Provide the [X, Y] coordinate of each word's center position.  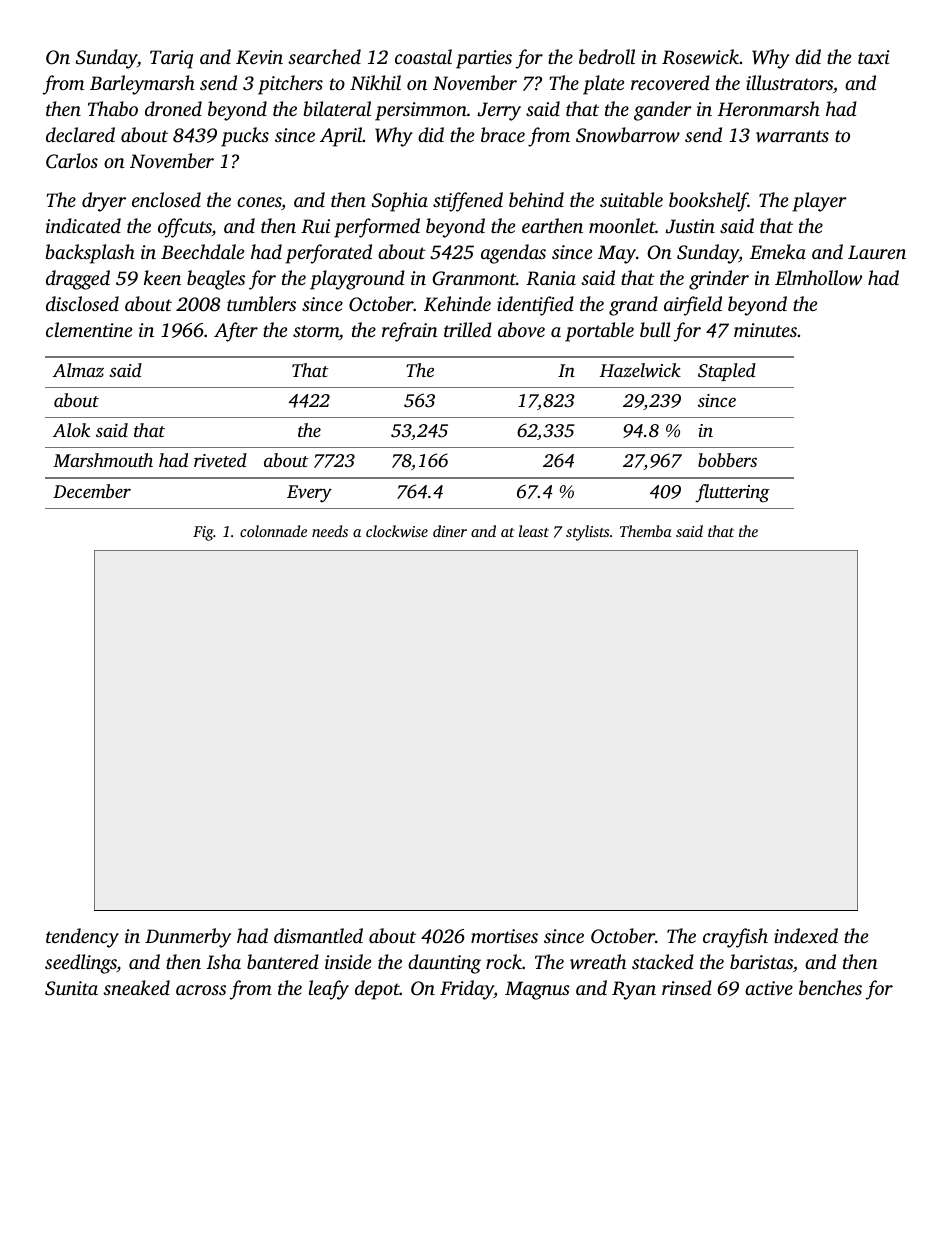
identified [535, 306]
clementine [89, 329]
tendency [82, 938]
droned [173, 108]
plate [603, 85]
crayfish [735, 938]
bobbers [727, 460]
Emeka [778, 251]
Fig [203, 533]
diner [450, 531]
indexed [806, 935]
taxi [874, 57]
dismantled [318, 935]
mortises [504, 936]
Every [309, 494]
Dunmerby [188, 938]
